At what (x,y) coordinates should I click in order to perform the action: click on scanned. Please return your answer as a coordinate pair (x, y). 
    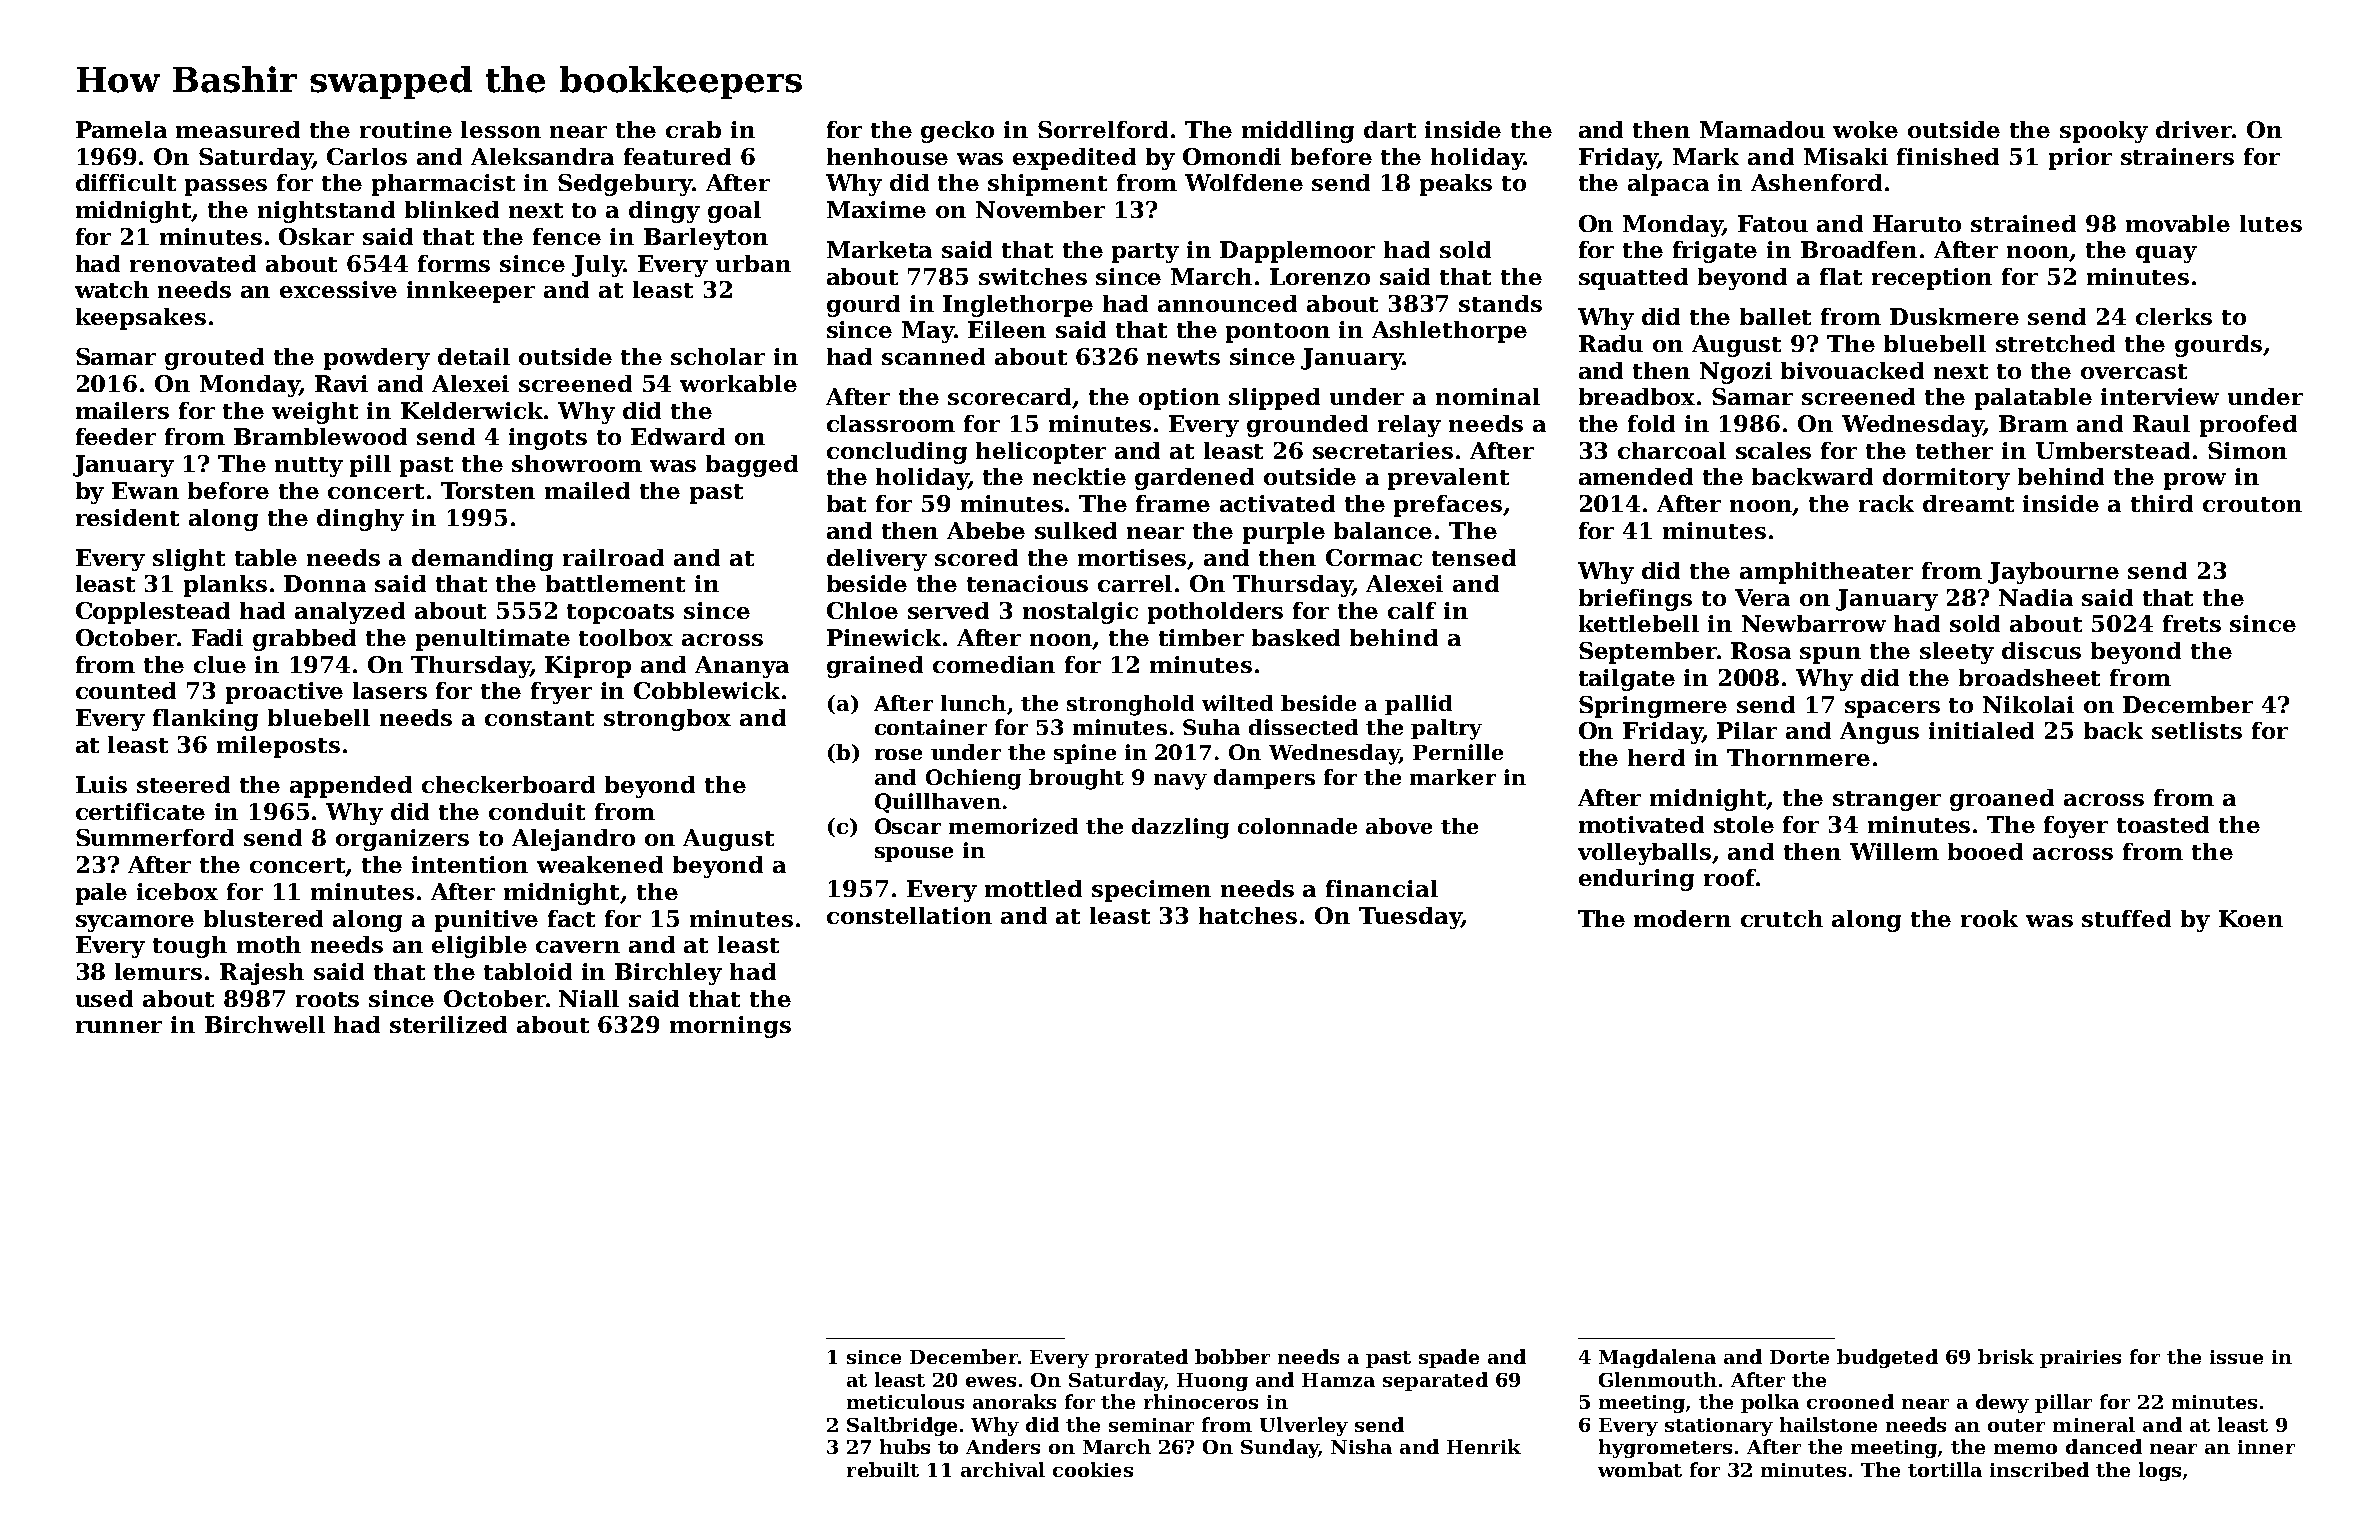
    Looking at the image, I should click on (933, 356).
